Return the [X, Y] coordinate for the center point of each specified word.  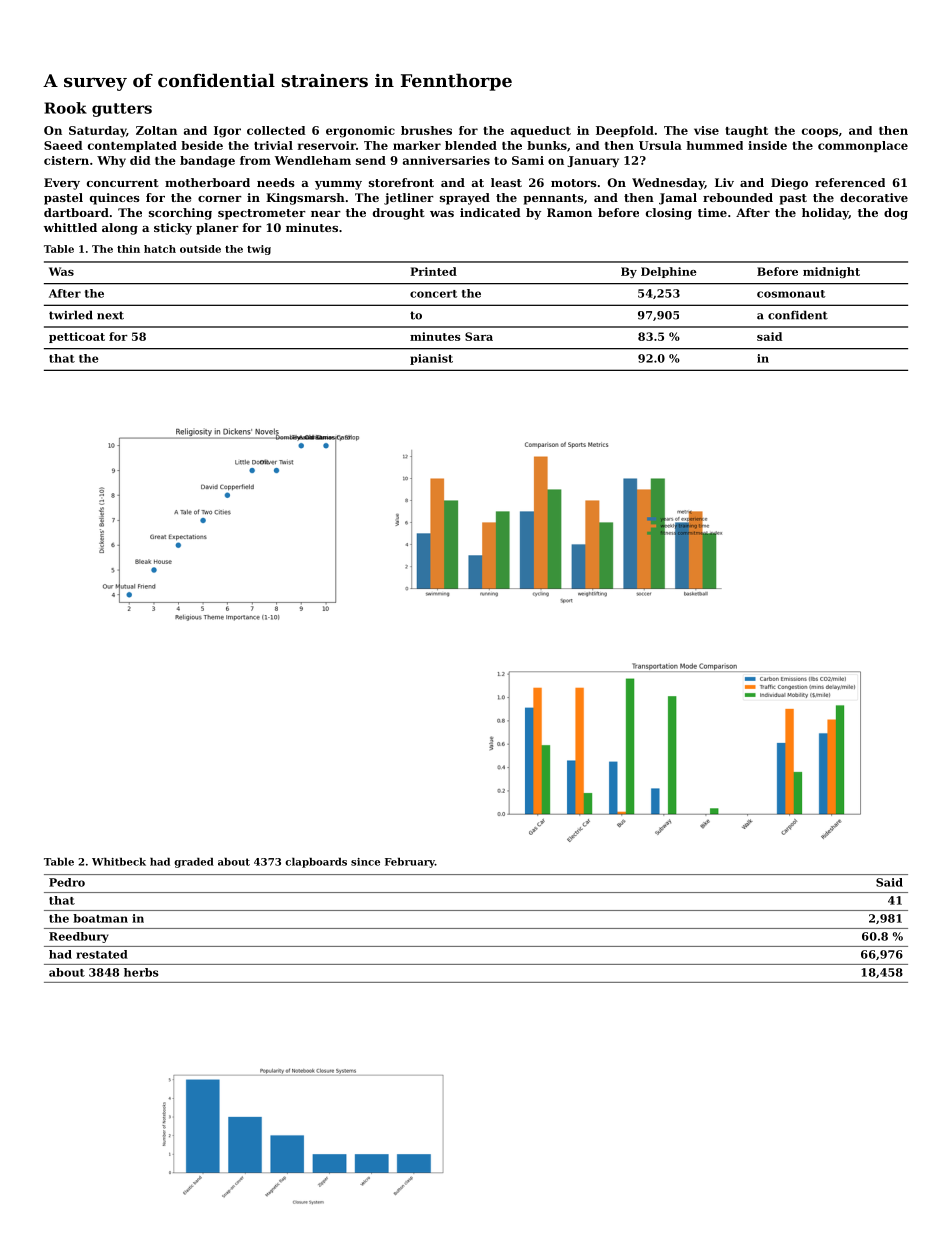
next [110, 315]
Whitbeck [119, 862]
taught [746, 132]
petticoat [77, 337]
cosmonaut [791, 294]
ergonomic [360, 132]
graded [194, 863]
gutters [122, 110]
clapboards [316, 863]
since [365, 862]
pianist [431, 359]
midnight [831, 272]
